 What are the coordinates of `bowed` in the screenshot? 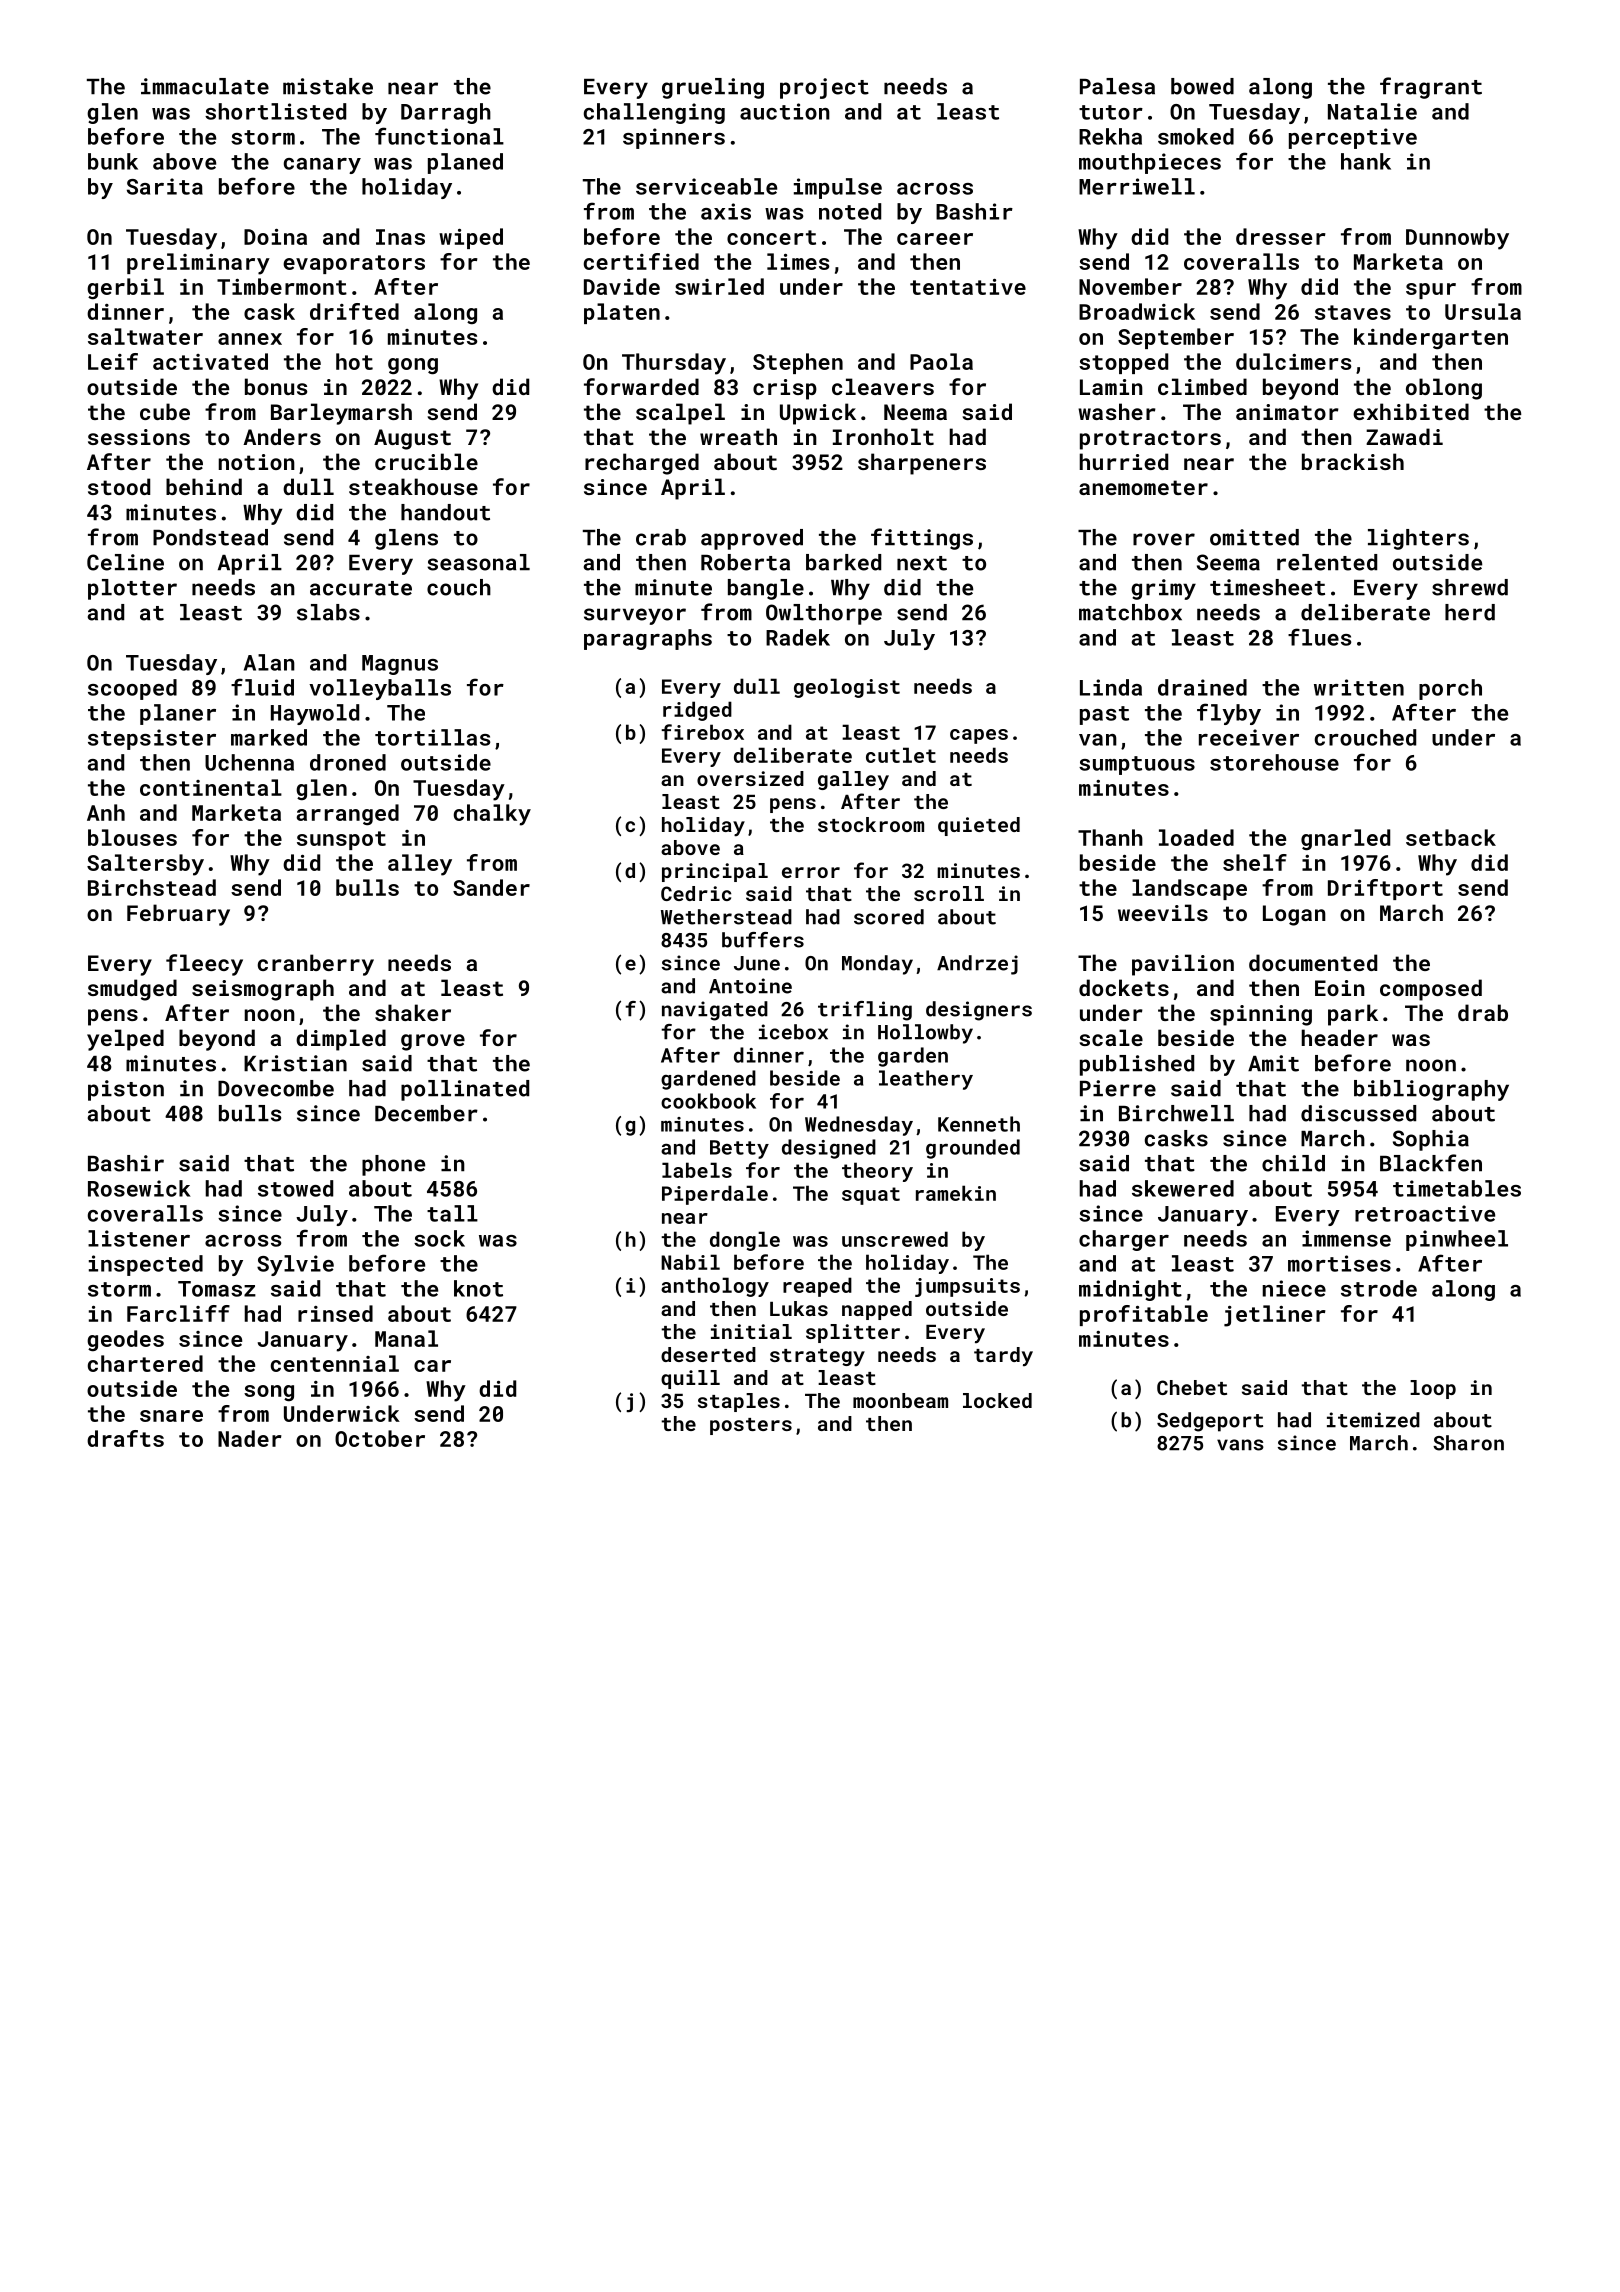 It's located at (1202, 86).
